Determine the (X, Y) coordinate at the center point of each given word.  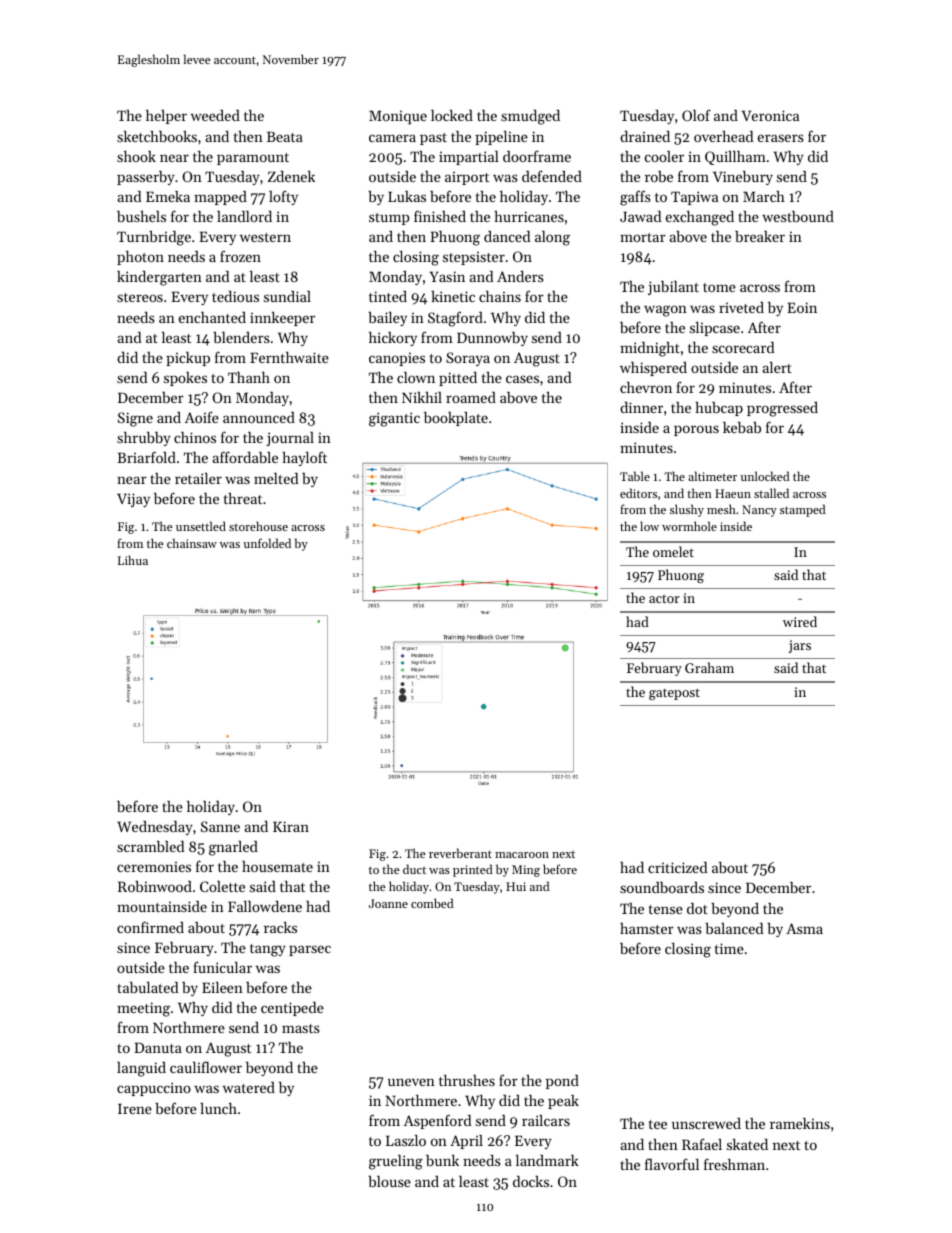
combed (432, 903)
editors (638, 493)
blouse (389, 1181)
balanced (734, 928)
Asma (804, 928)
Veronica (770, 115)
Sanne (220, 826)
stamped (803, 510)
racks (280, 927)
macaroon (522, 855)
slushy (687, 510)
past (433, 139)
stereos (140, 297)
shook (136, 156)
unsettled (201, 526)
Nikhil (422, 397)
